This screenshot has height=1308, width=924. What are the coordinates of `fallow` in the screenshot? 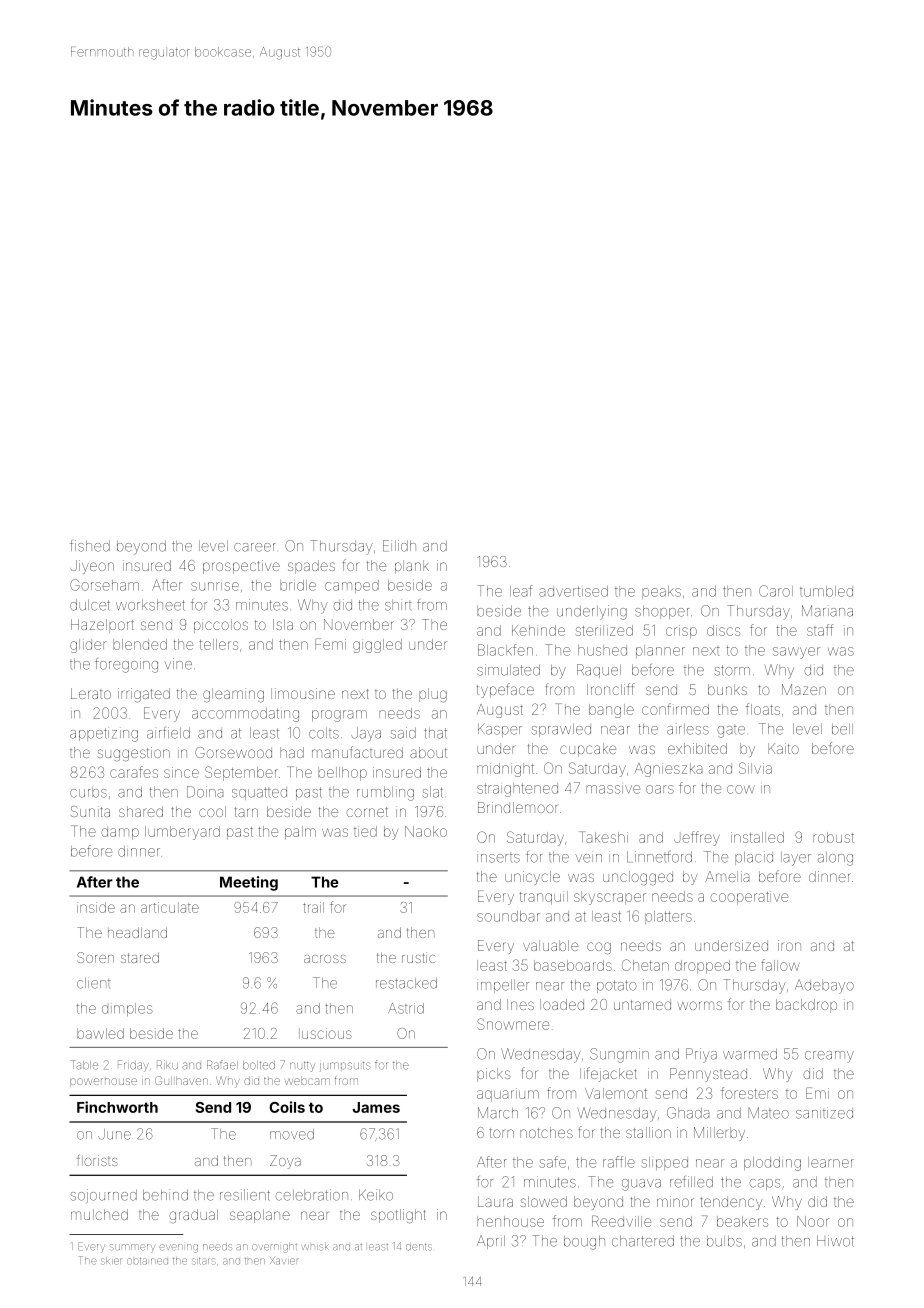 It's located at (780, 965).
